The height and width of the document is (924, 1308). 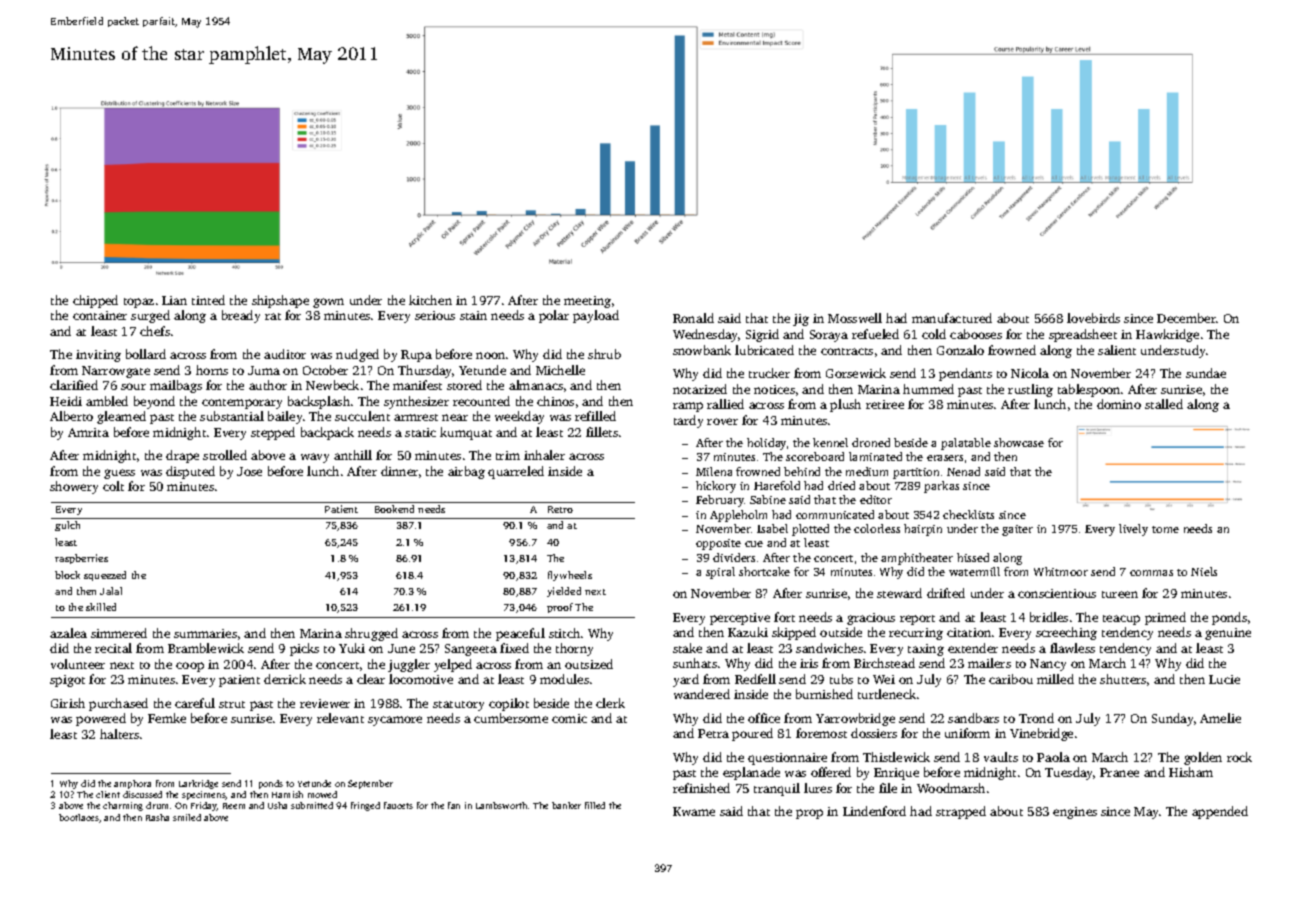 What do you see at coordinates (1164, 404) in the document?
I see `stalled` at bounding box center [1164, 404].
